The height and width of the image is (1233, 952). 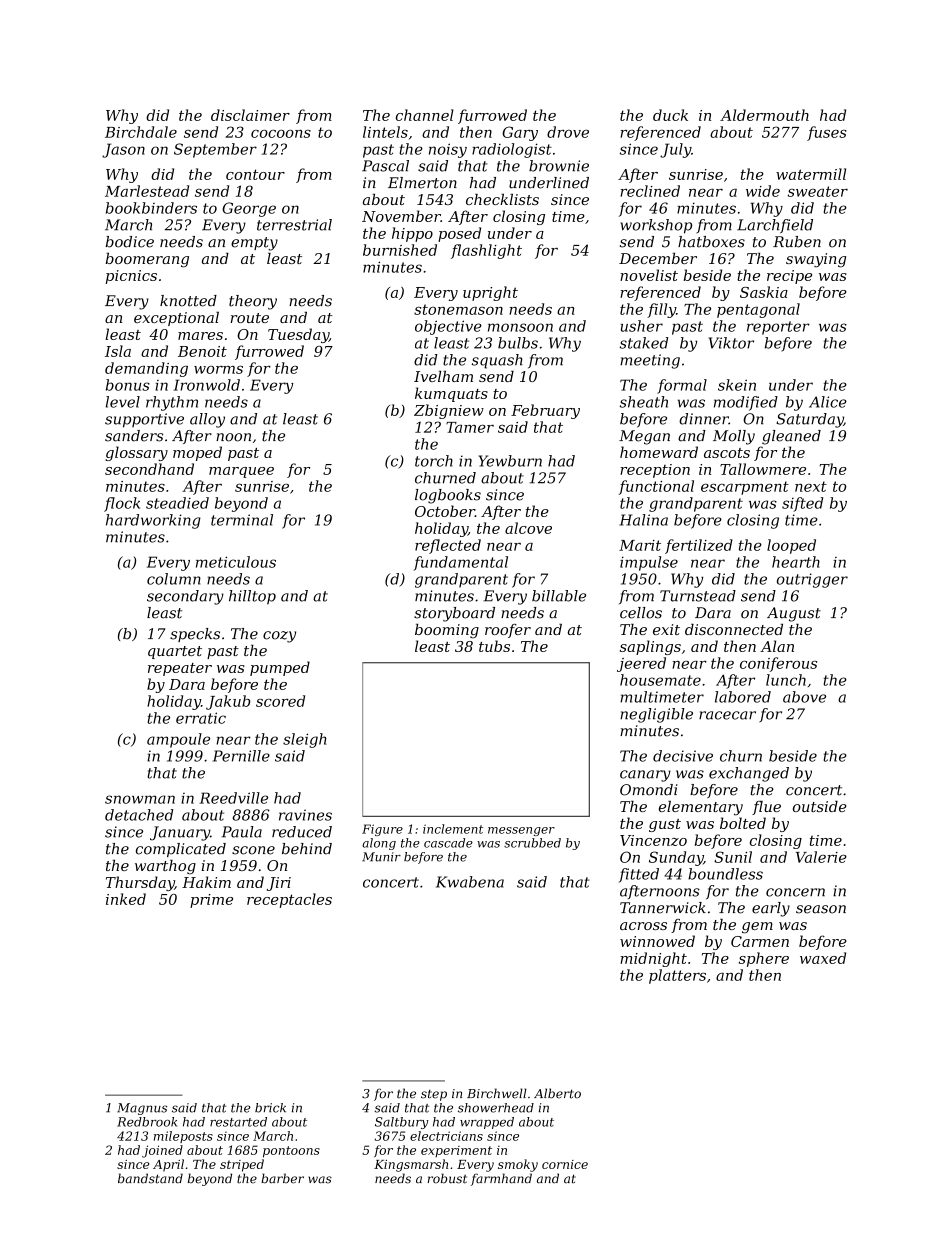 What do you see at coordinates (180, 669) in the image?
I see `repeater` at bounding box center [180, 669].
